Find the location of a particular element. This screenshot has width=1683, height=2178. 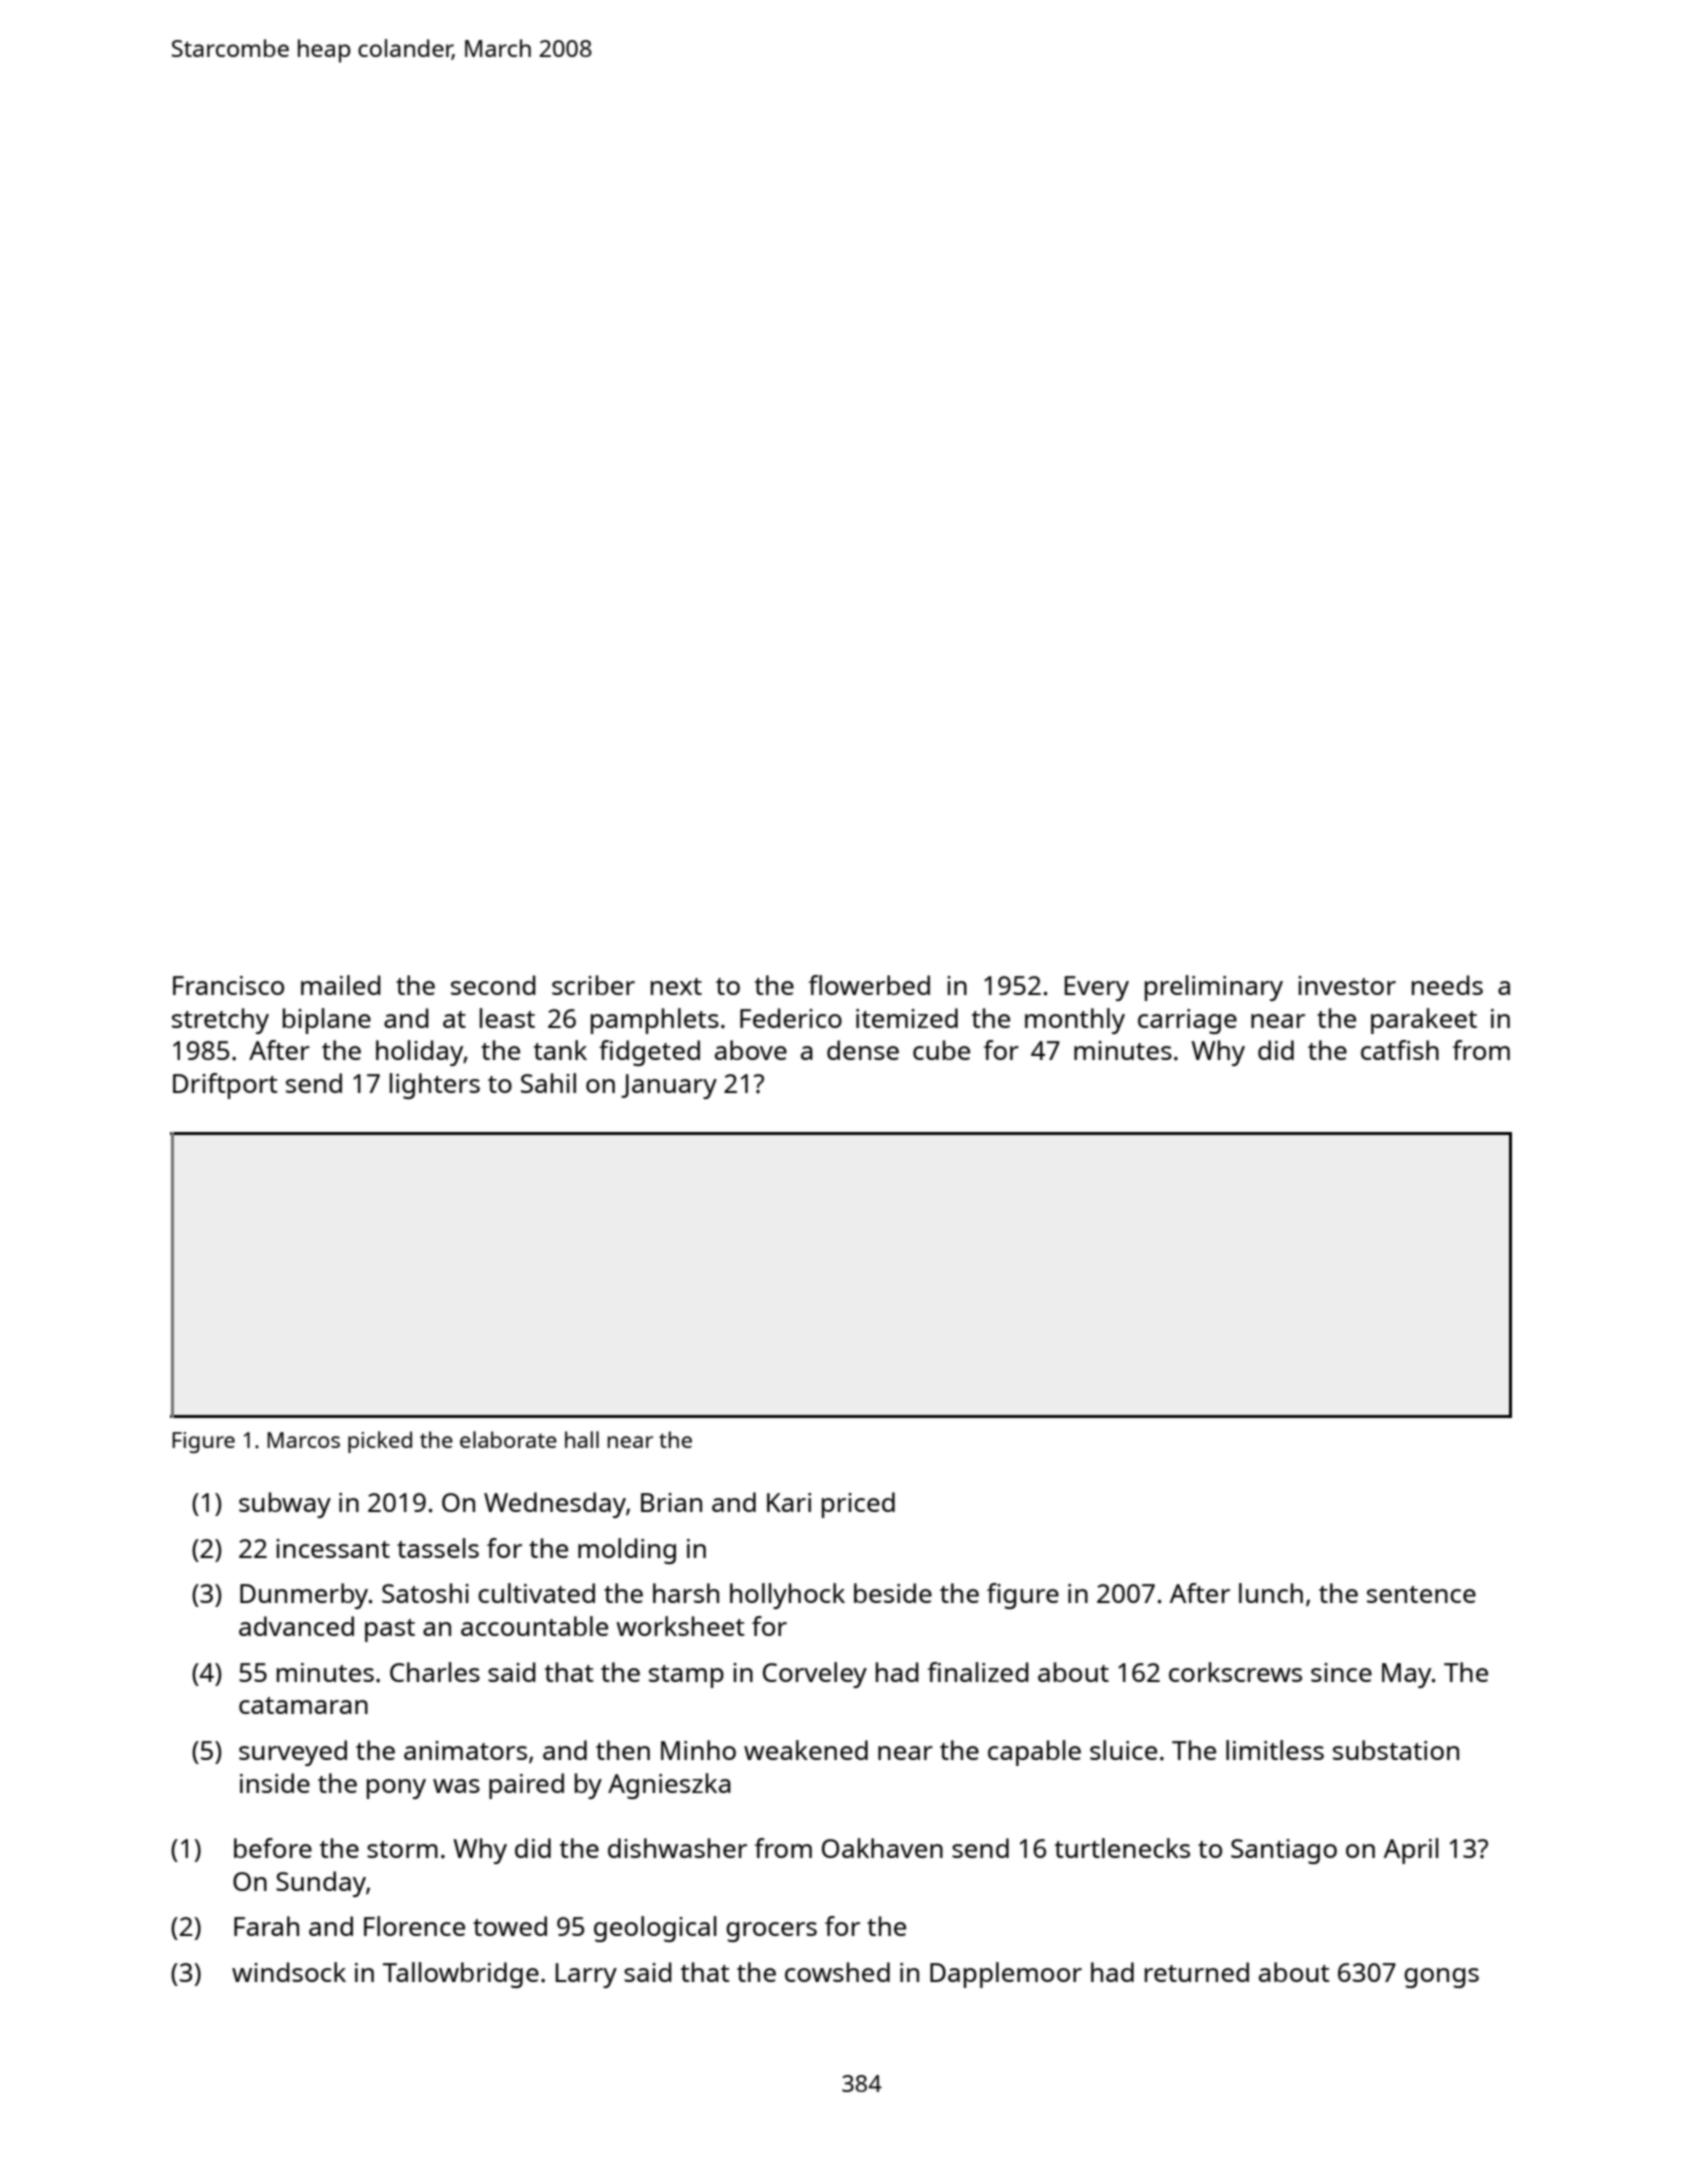

Driftport is located at coordinates (225, 1086).
